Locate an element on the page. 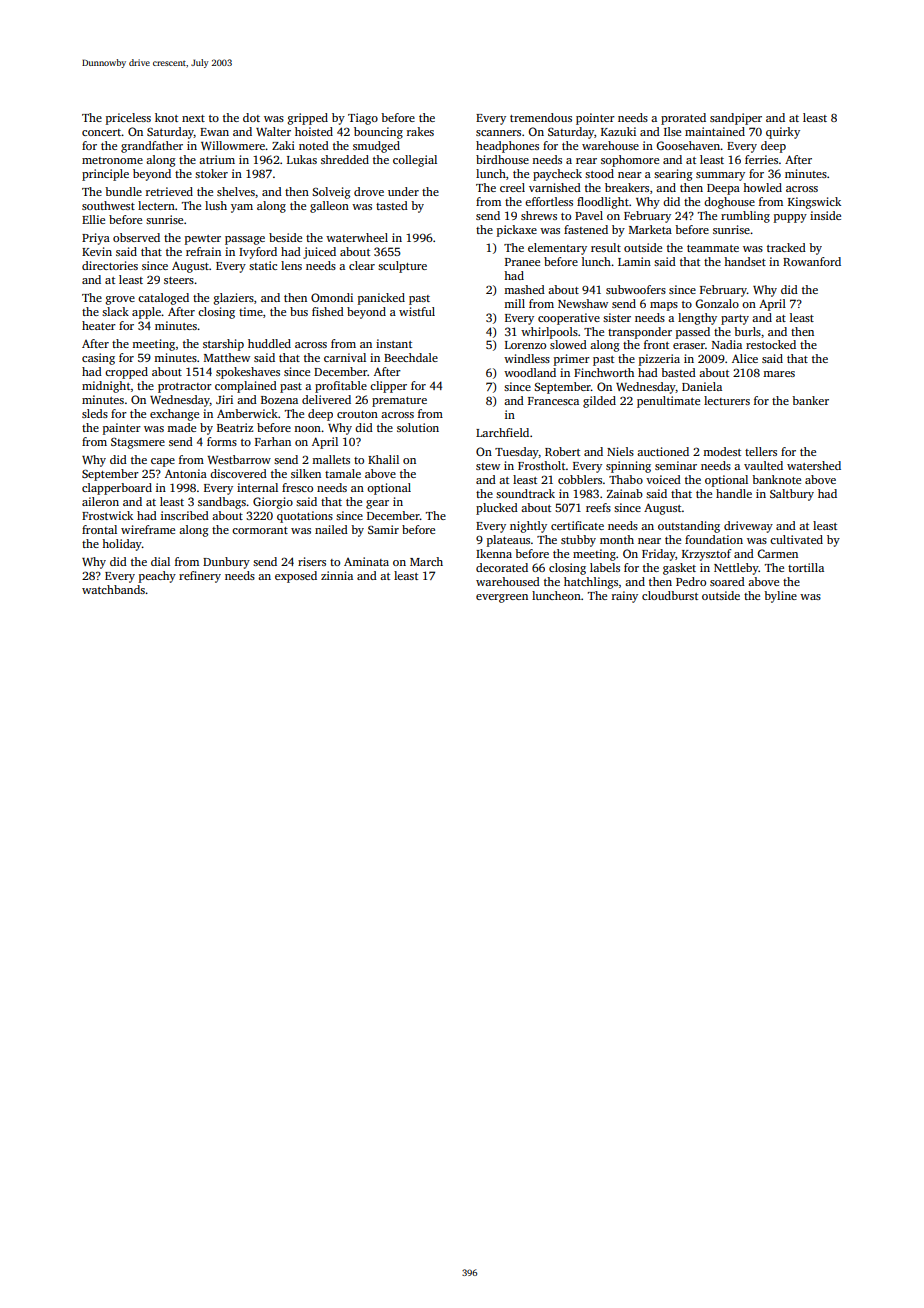 The image size is (924, 1308). Khalil is located at coordinates (383, 459).
